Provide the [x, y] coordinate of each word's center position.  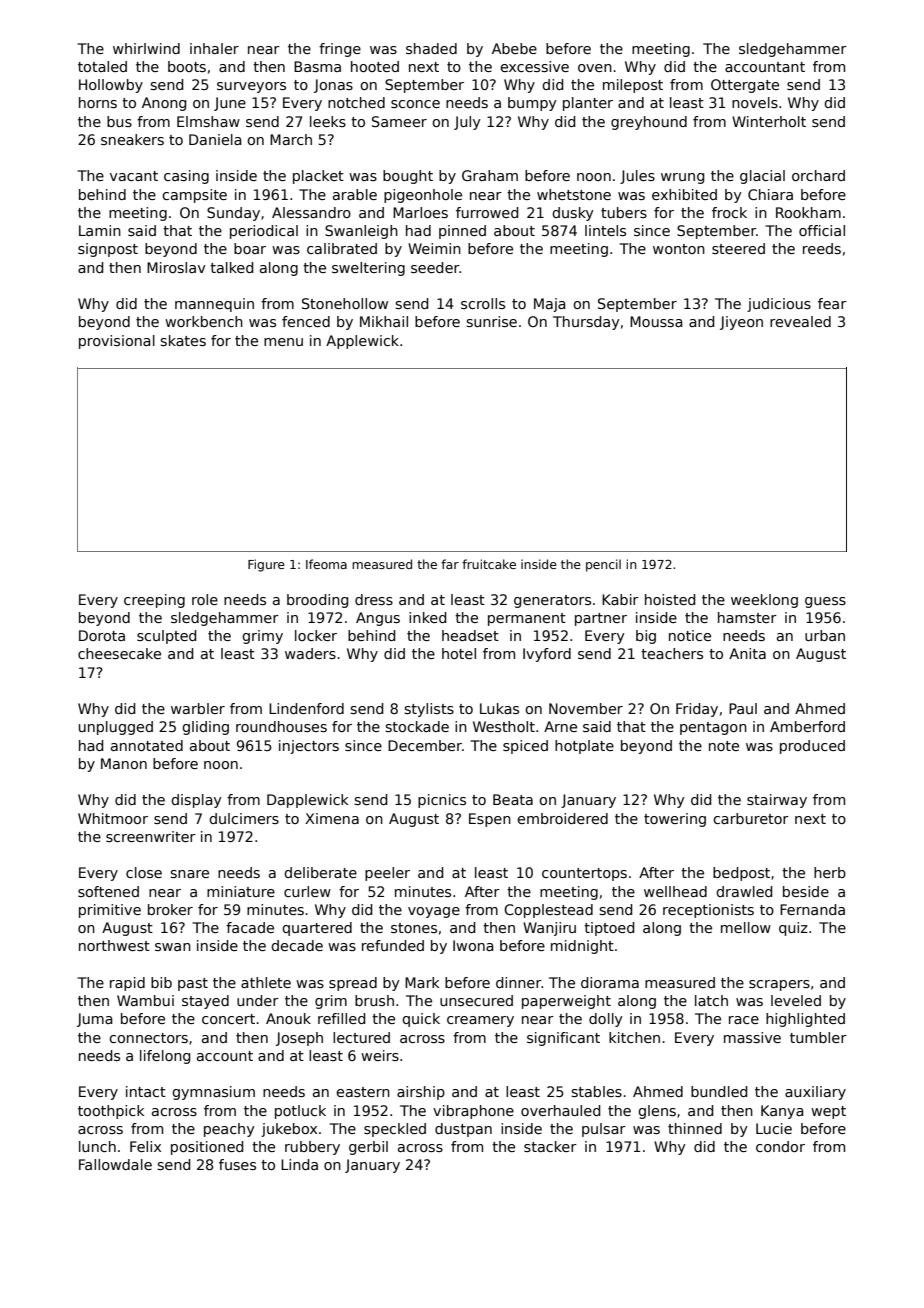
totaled [102, 66]
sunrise [491, 321]
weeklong [764, 601]
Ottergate [745, 86]
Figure [266, 565]
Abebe [514, 48]
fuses [237, 1164]
